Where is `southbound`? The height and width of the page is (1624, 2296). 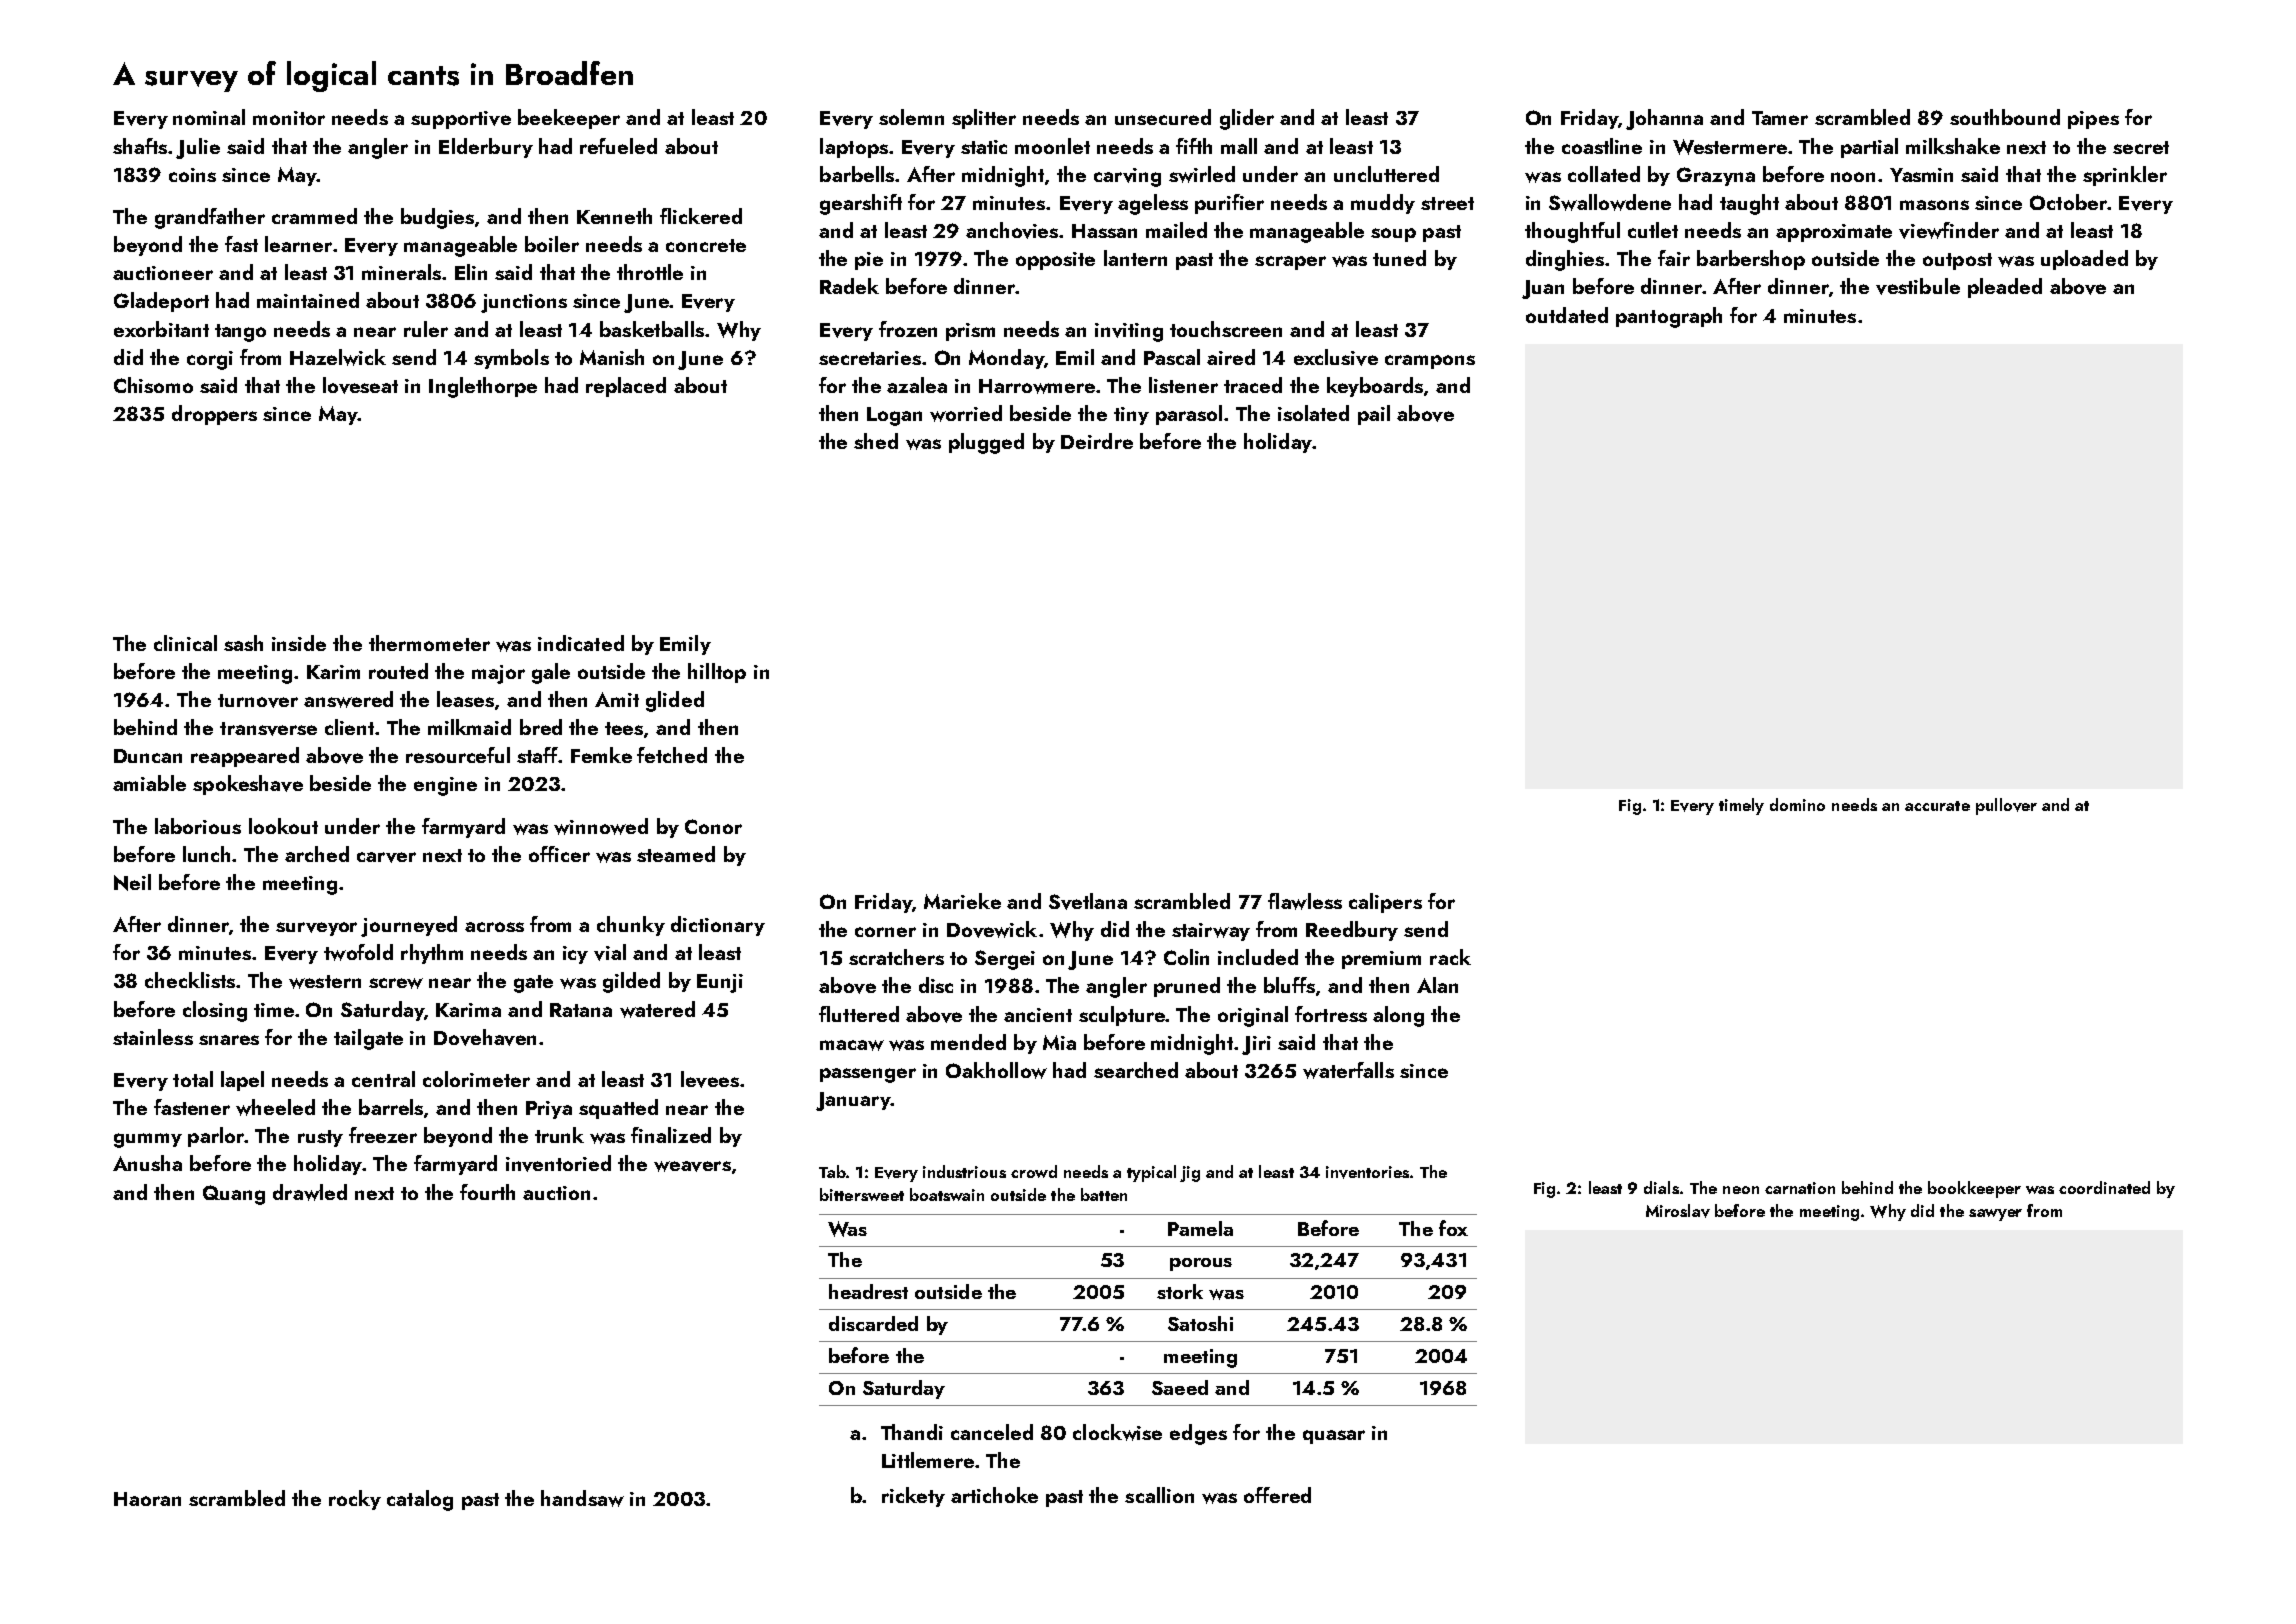
southbound is located at coordinates (2005, 117).
